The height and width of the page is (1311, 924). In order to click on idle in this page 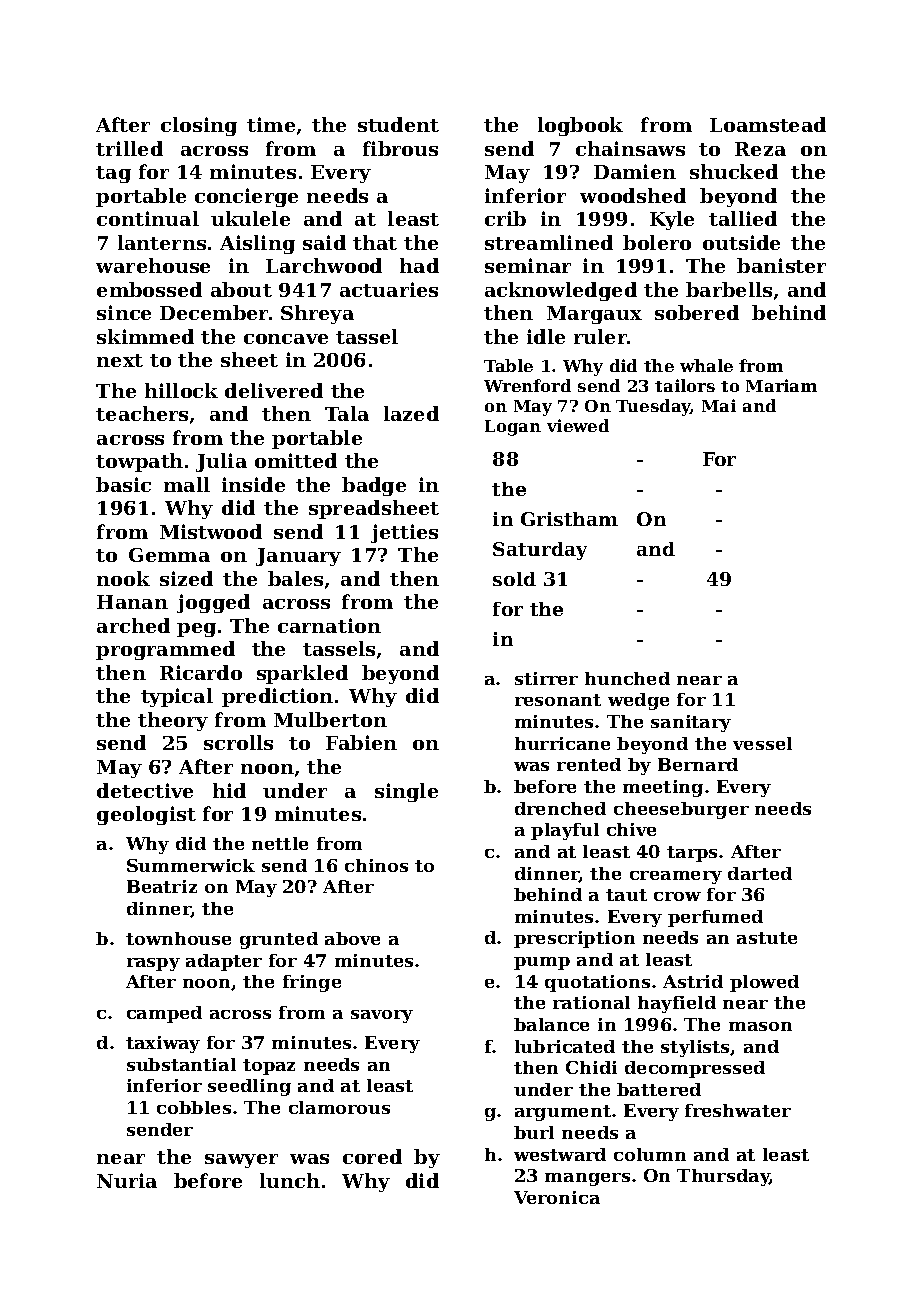, I will do `click(546, 336)`.
